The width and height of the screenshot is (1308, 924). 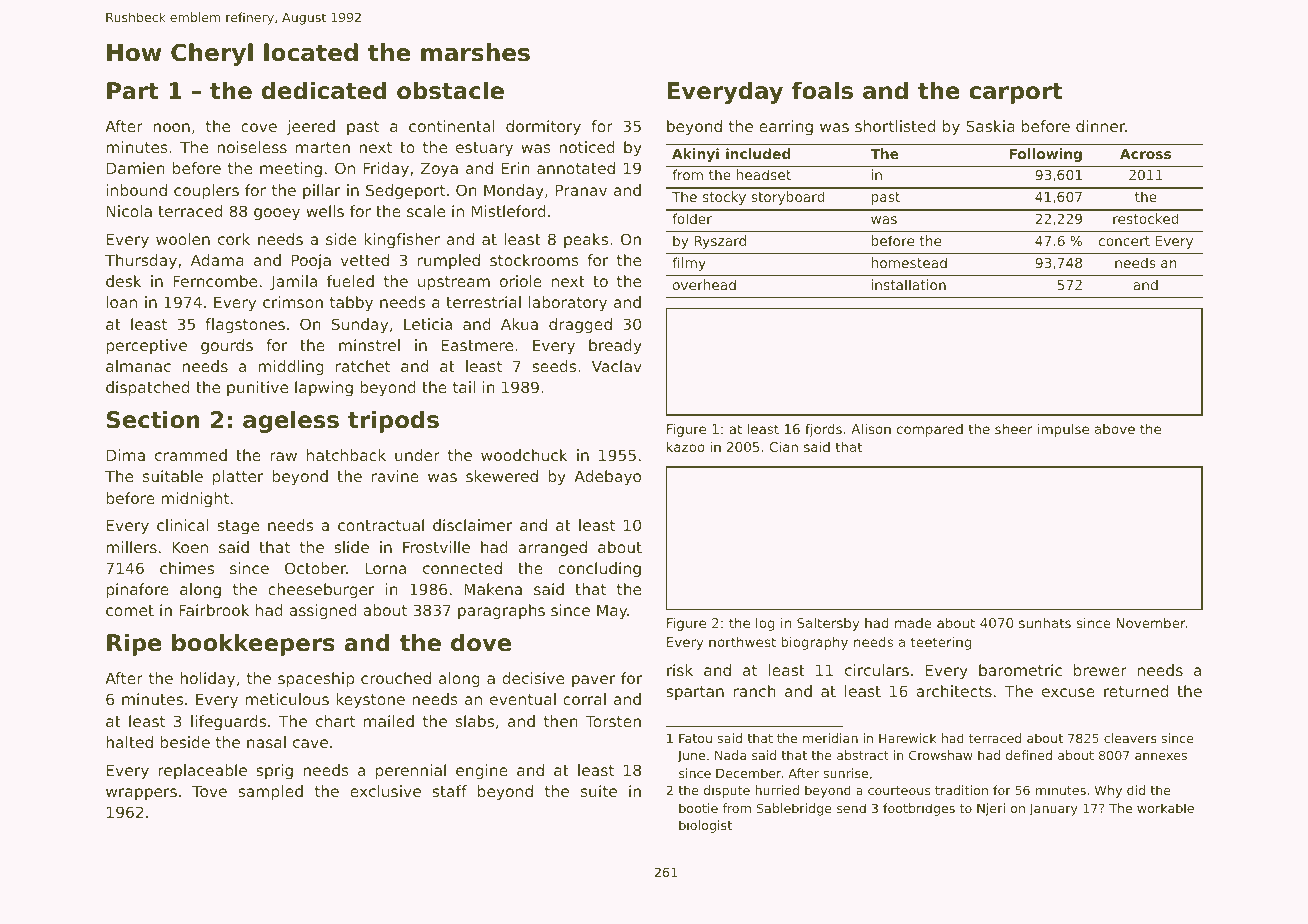 I want to click on made, so click(x=913, y=623).
